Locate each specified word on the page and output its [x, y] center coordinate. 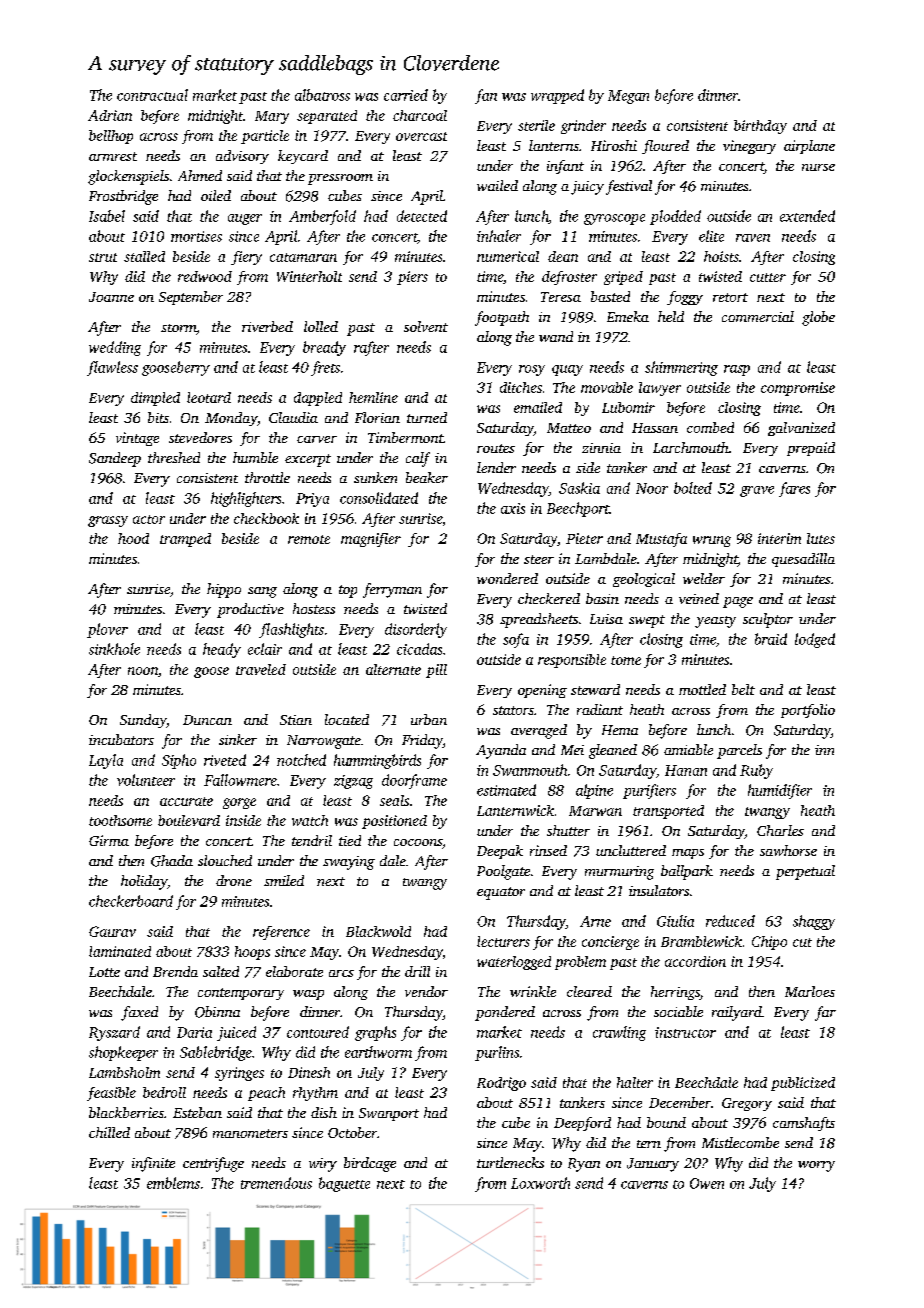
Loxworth [540, 1183]
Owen [707, 1183]
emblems [173, 1183]
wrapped [557, 96]
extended [807, 216]
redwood [205, 276]
